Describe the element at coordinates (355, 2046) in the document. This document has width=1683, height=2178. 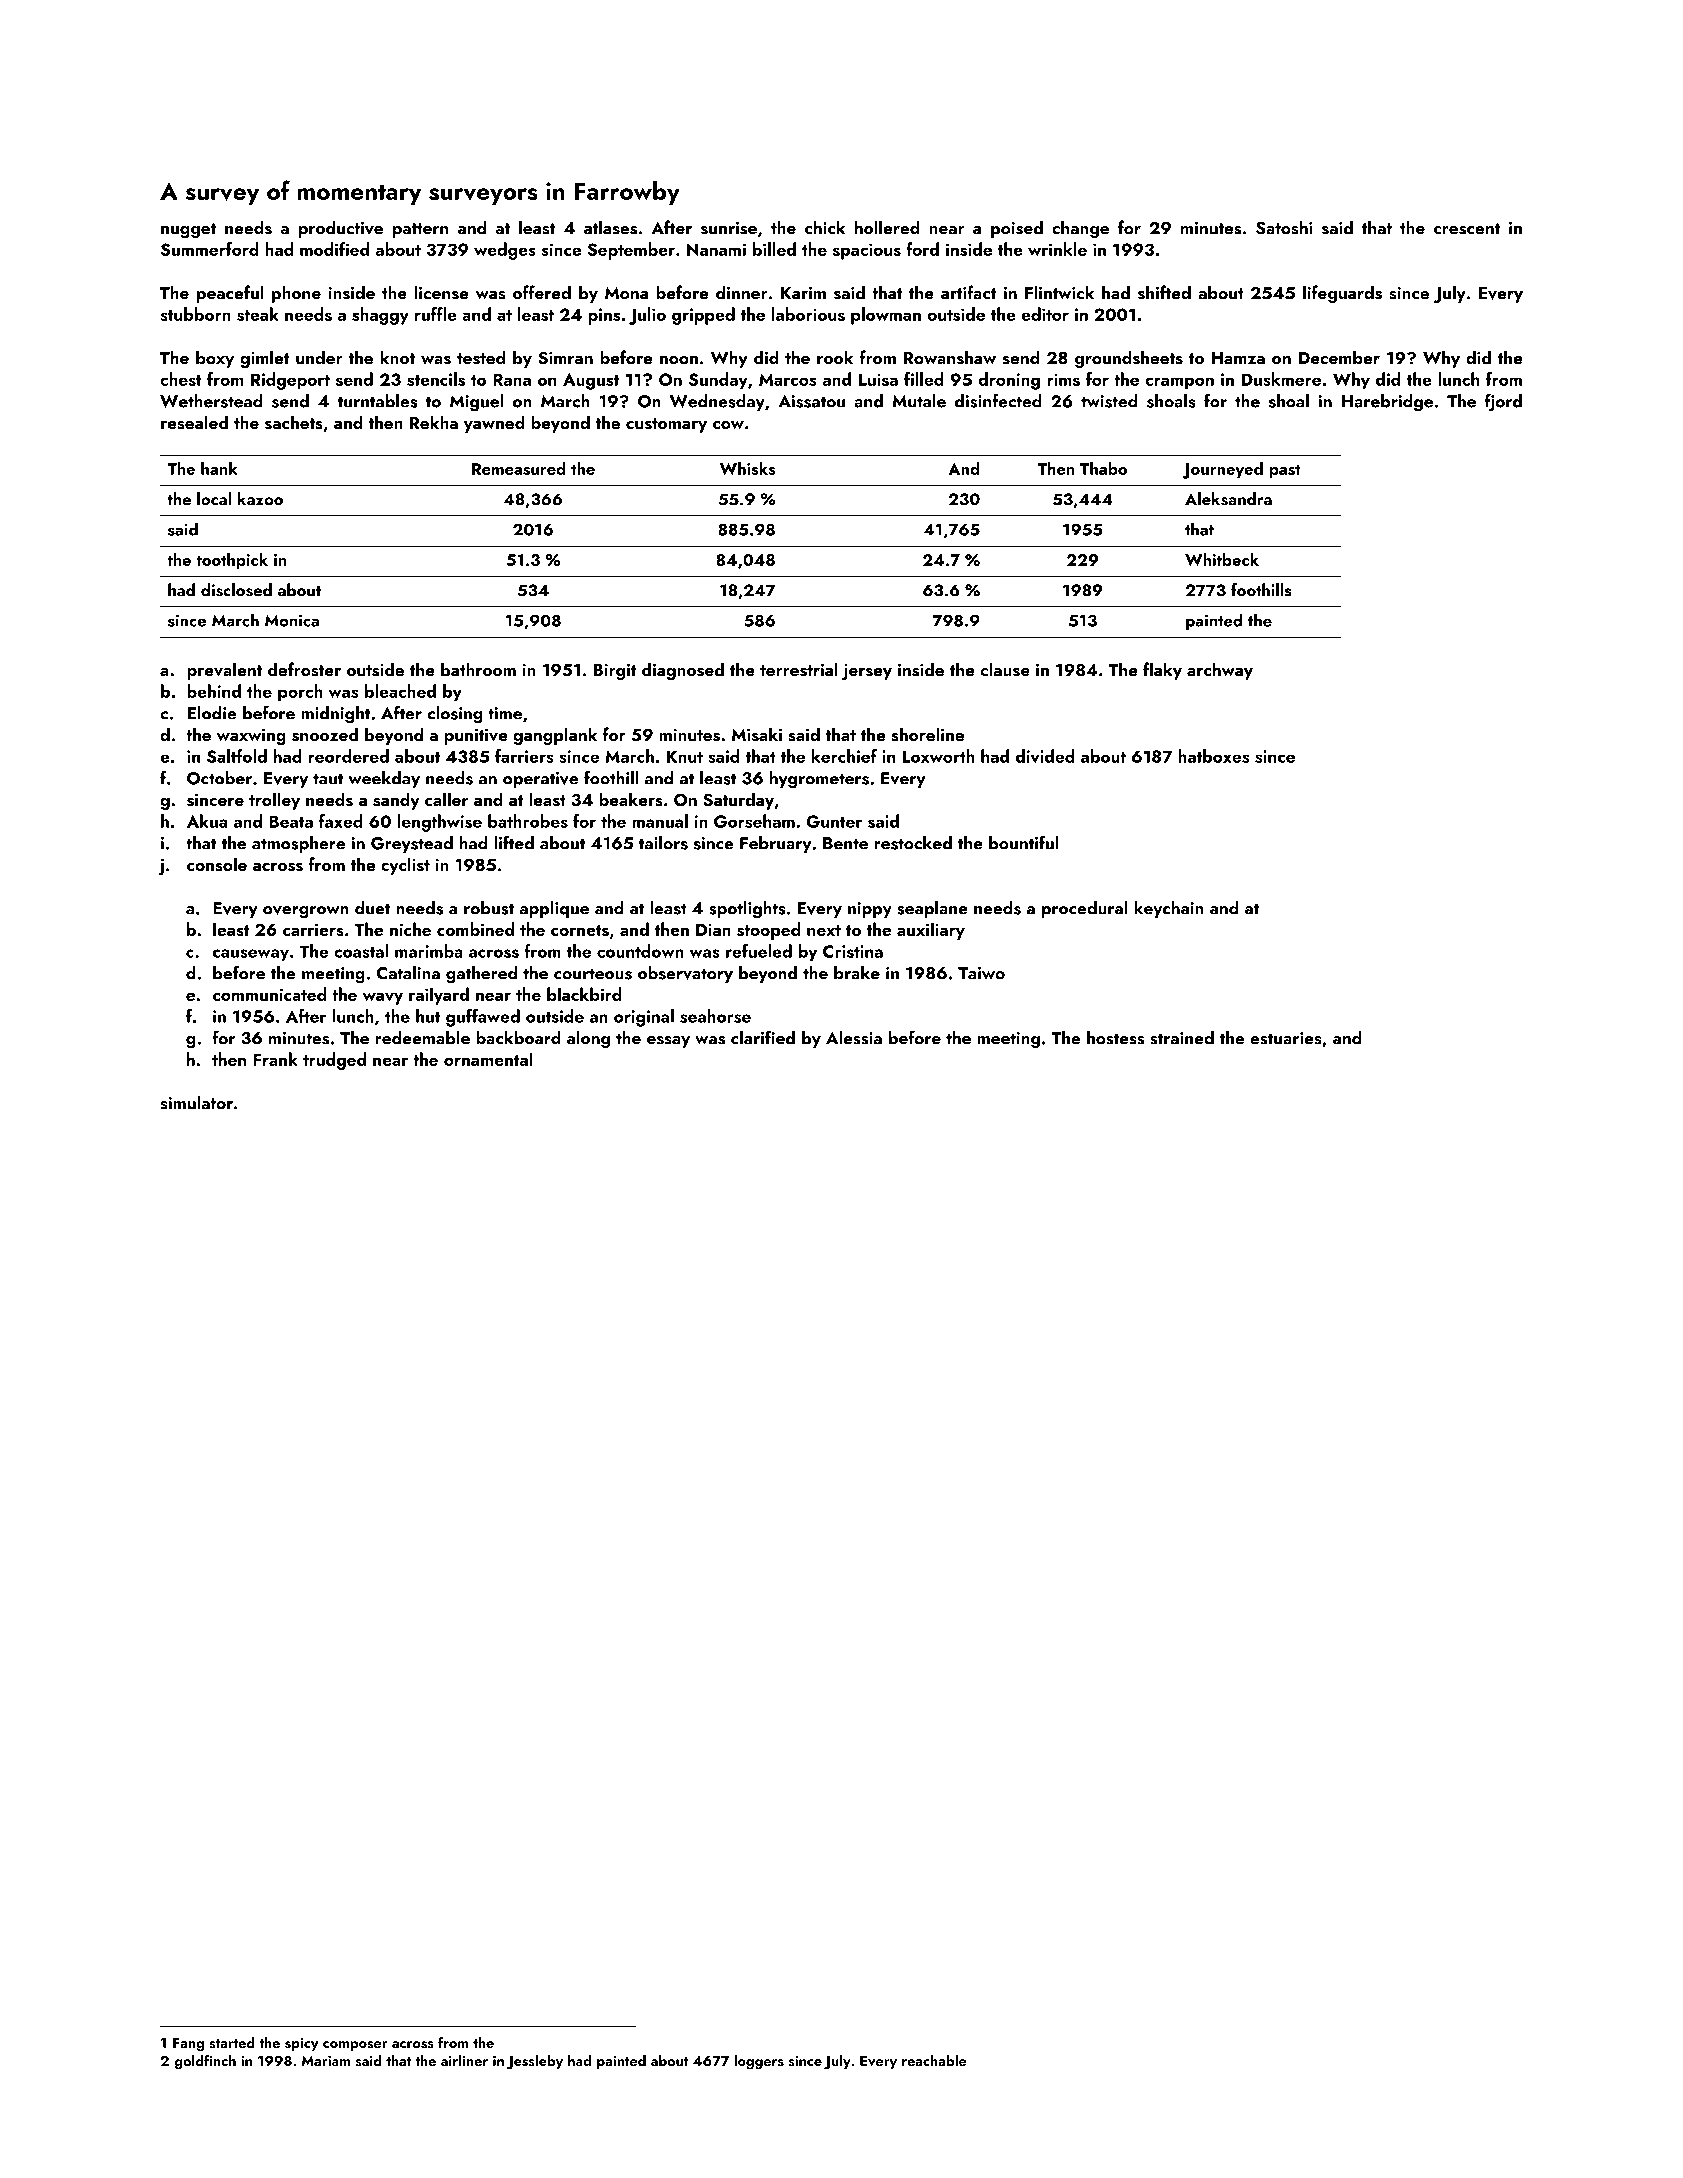
I see `composer` at that location.
